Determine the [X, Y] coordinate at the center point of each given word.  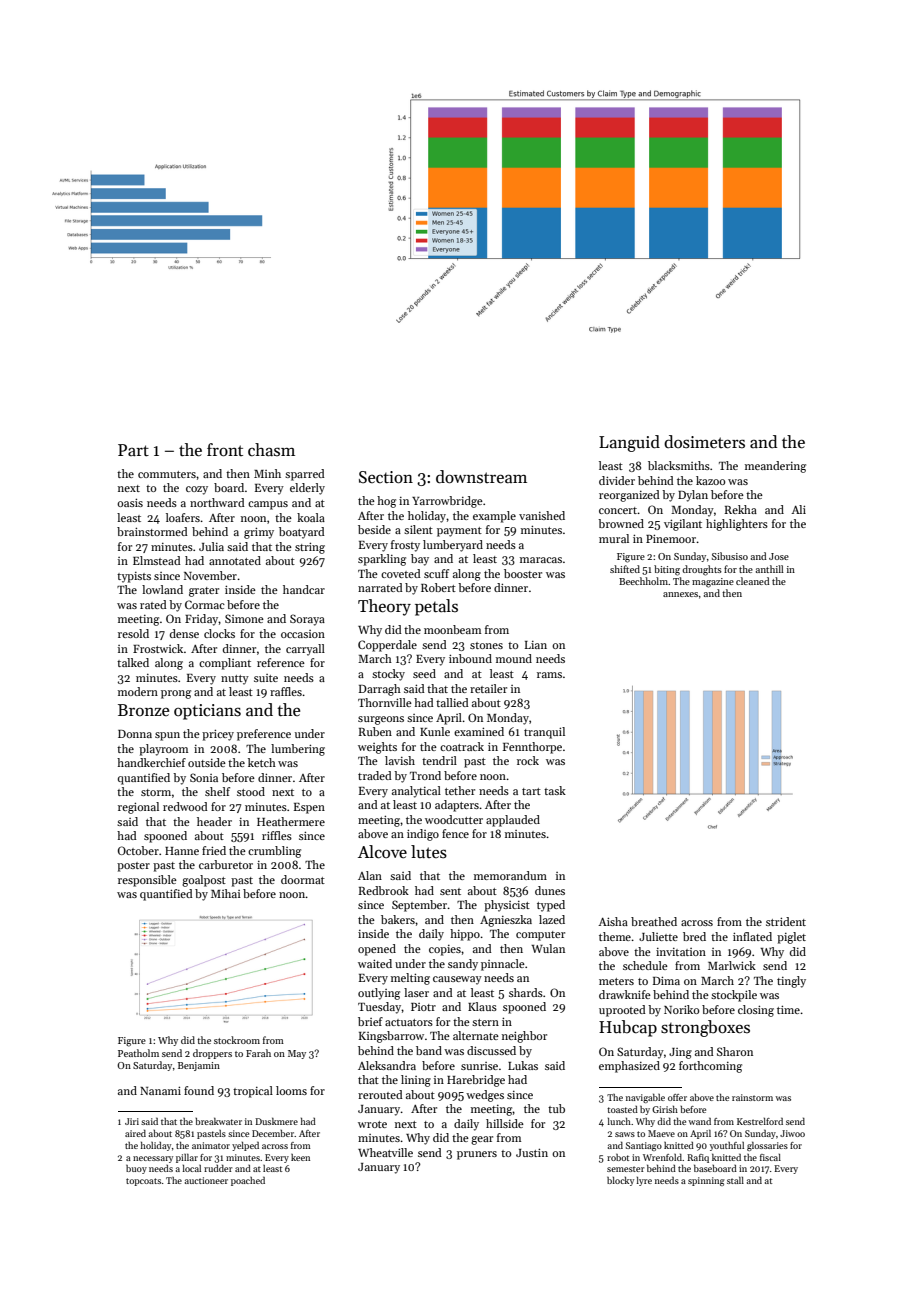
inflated [752, 936]
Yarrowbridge [447, 502]
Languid [629, 443]
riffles [277, 835]
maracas [541, 560]
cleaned [753, 581]
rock [528, 760]
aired [135, 1133]
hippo [465, 935]
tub [556, 1108]
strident [786, 921]
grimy [259, 533]
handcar [304, 589]
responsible [147, 881]
